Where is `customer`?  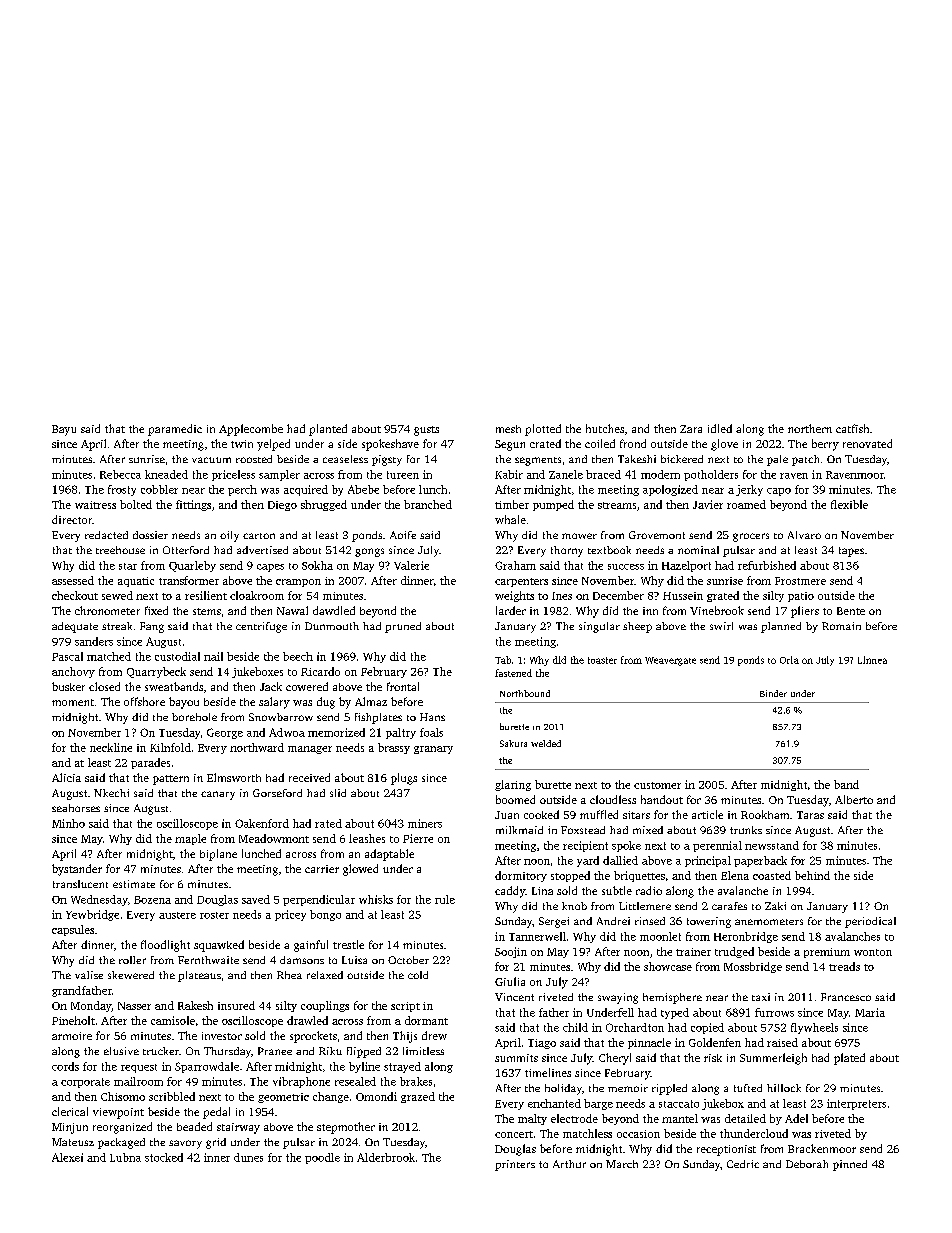
customer is located at coordinates (657, 785).
